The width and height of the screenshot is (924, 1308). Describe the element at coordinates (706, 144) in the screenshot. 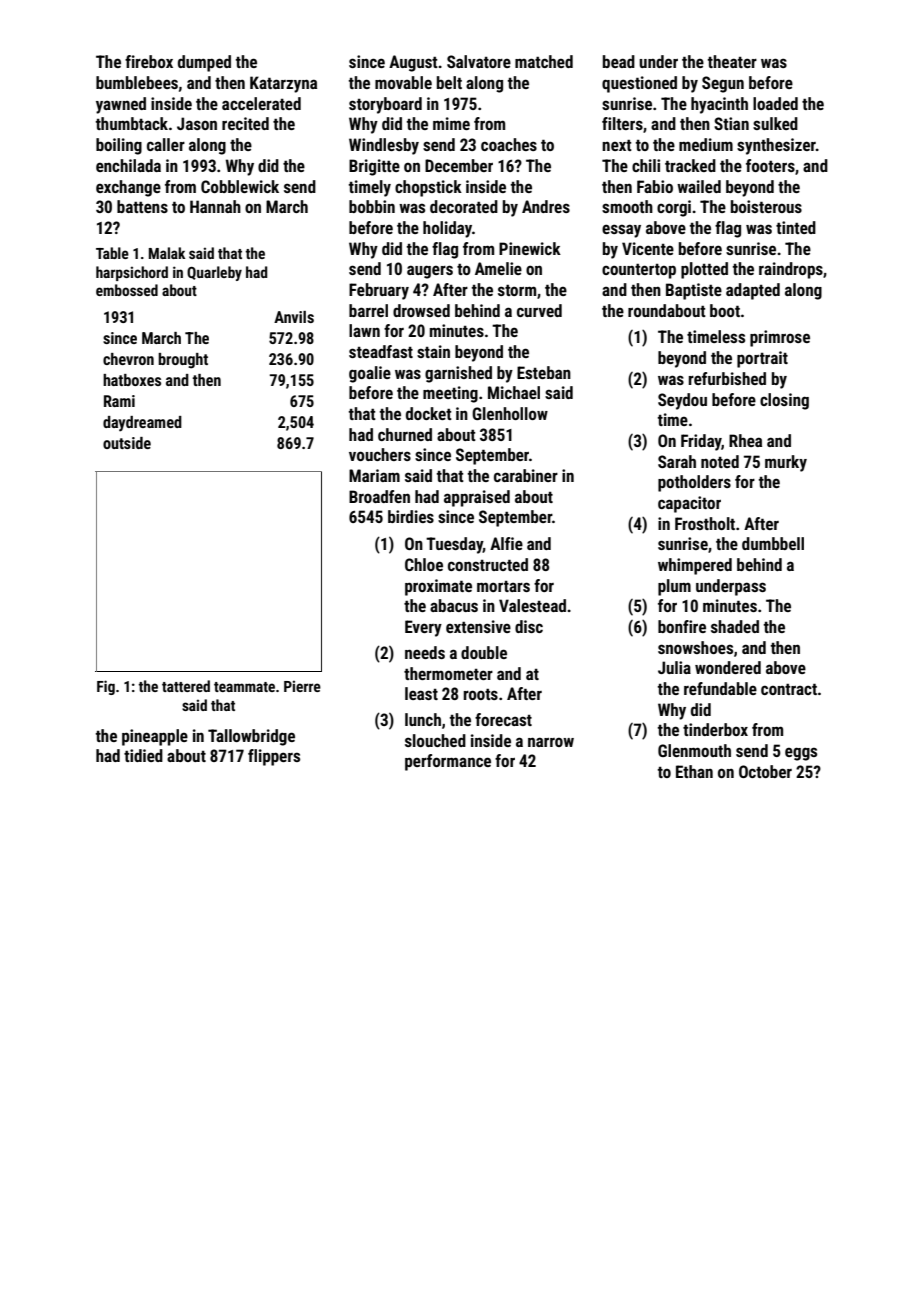

I see `medium` at that location.
